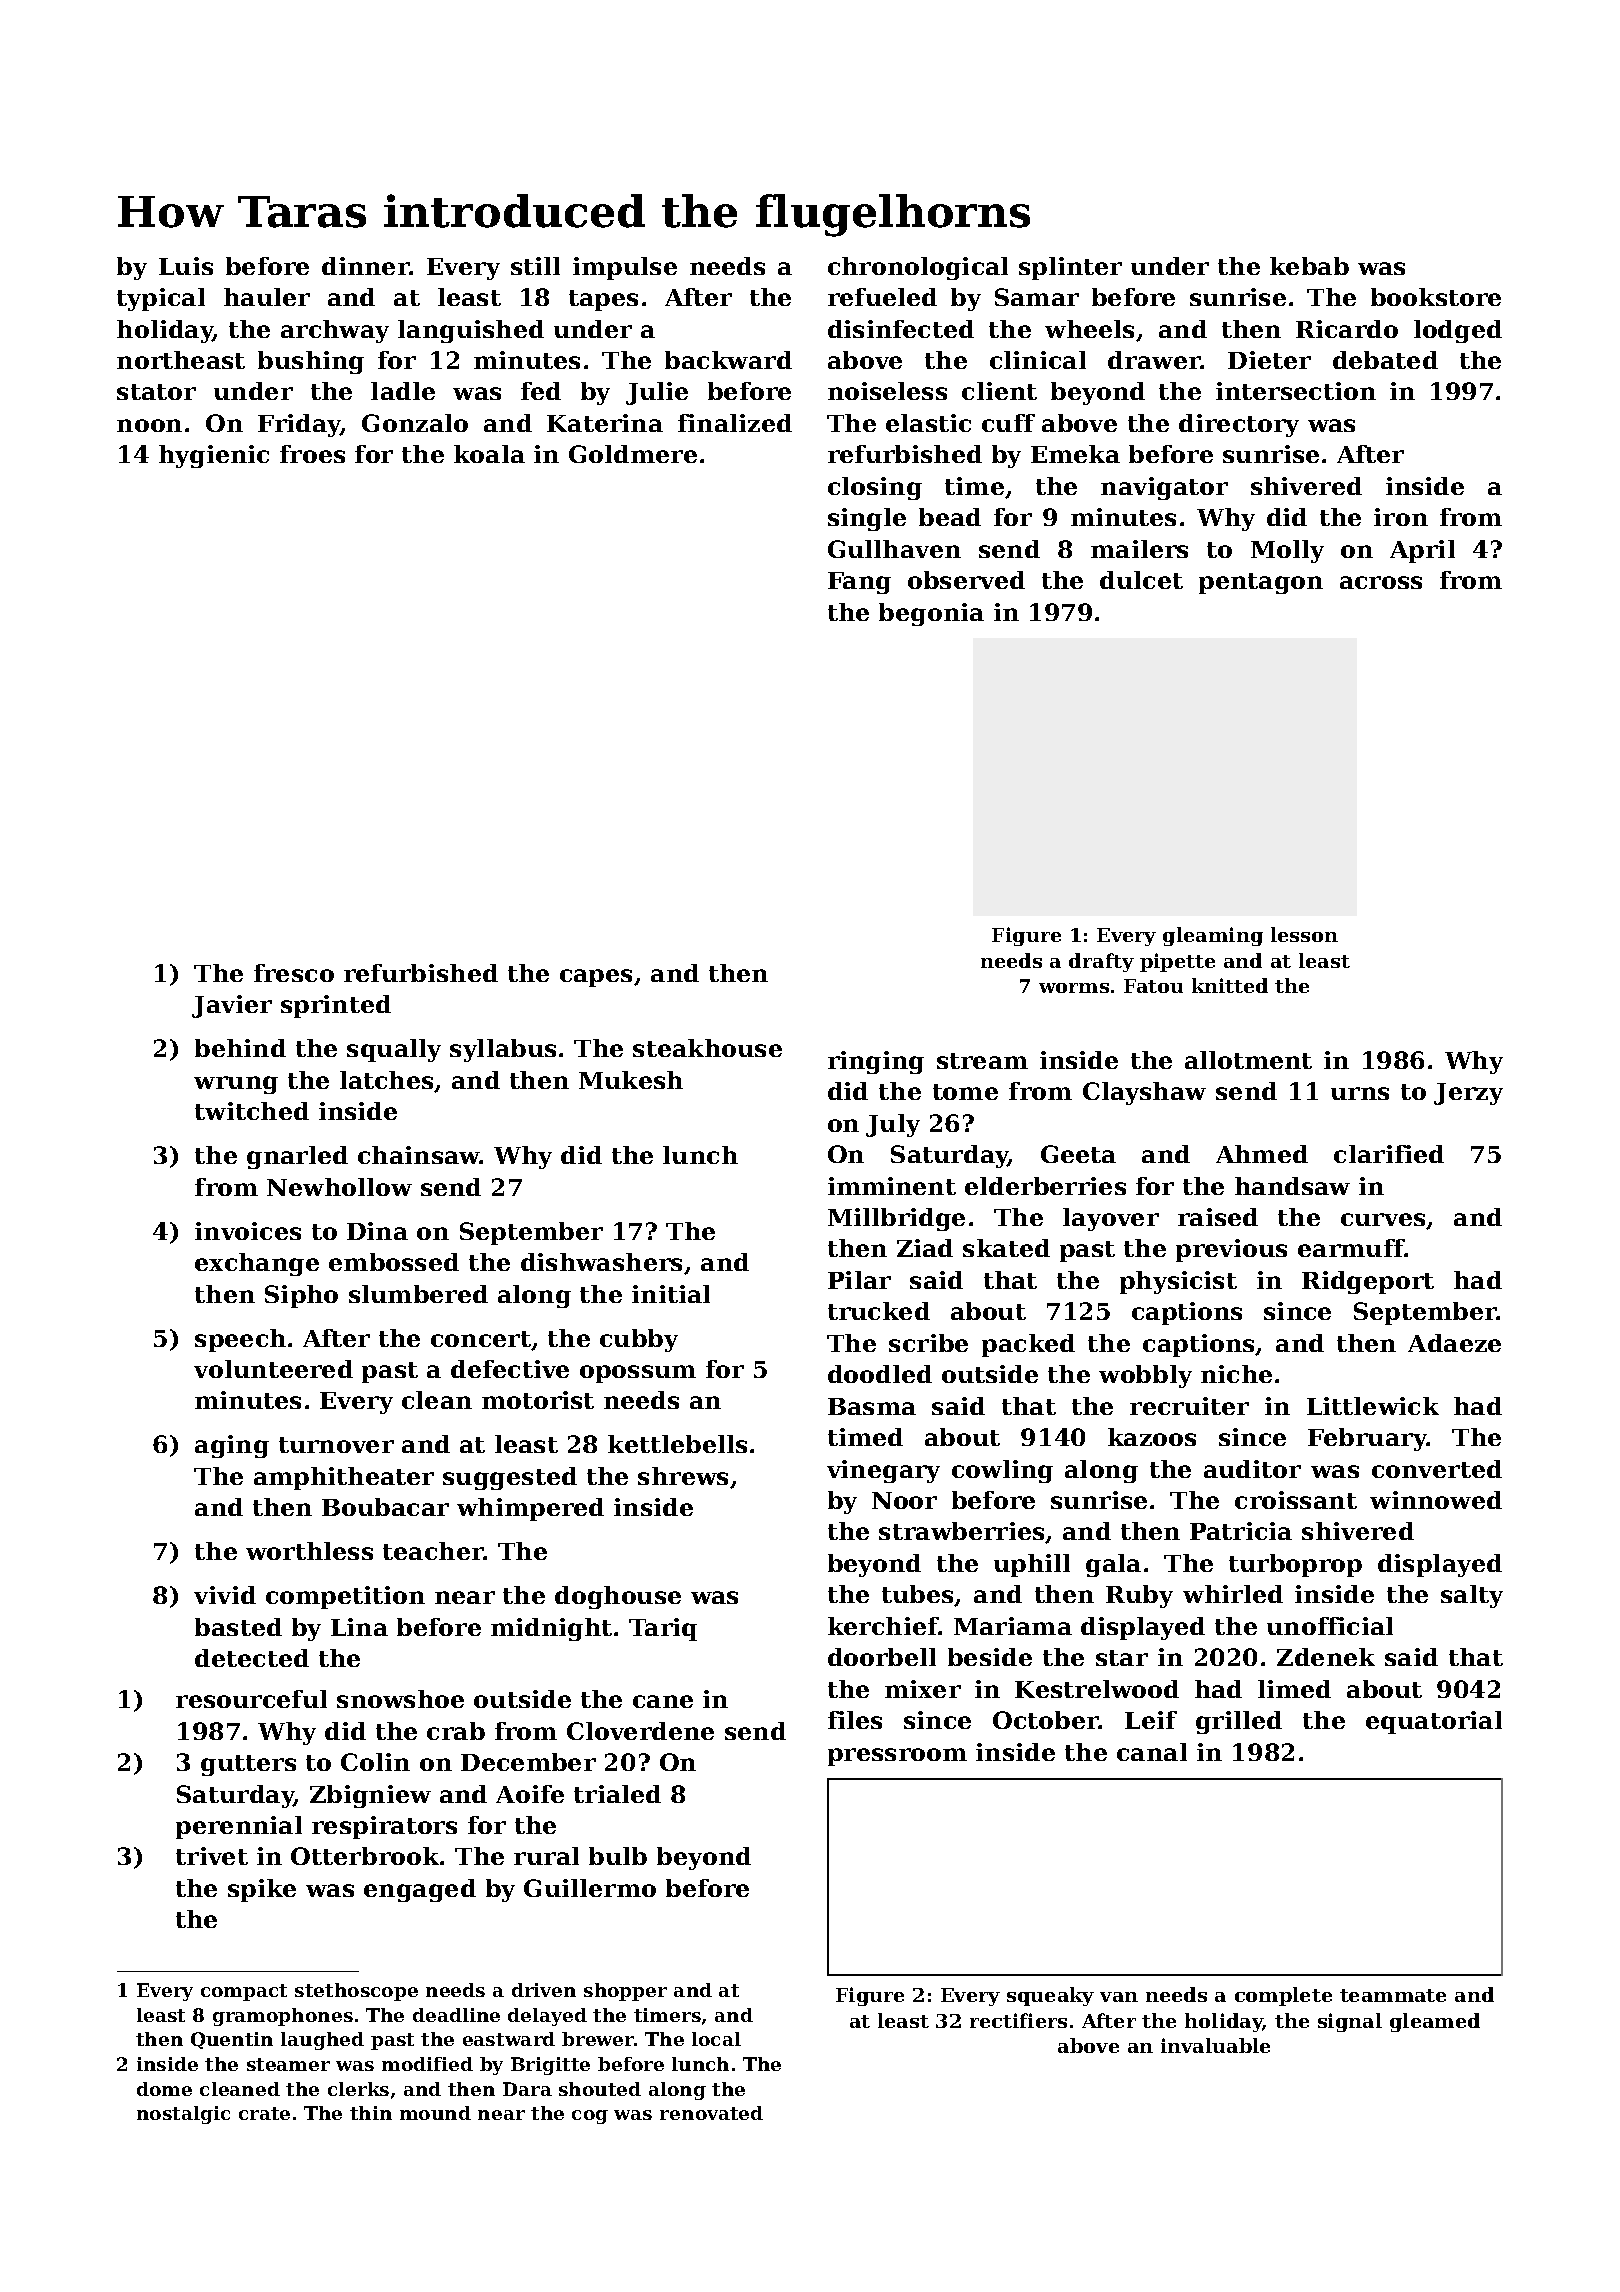 The image size is (1620, 2292). Describe the element at coordinates (232, 1006) in the image. I see `Javier` at that location.
